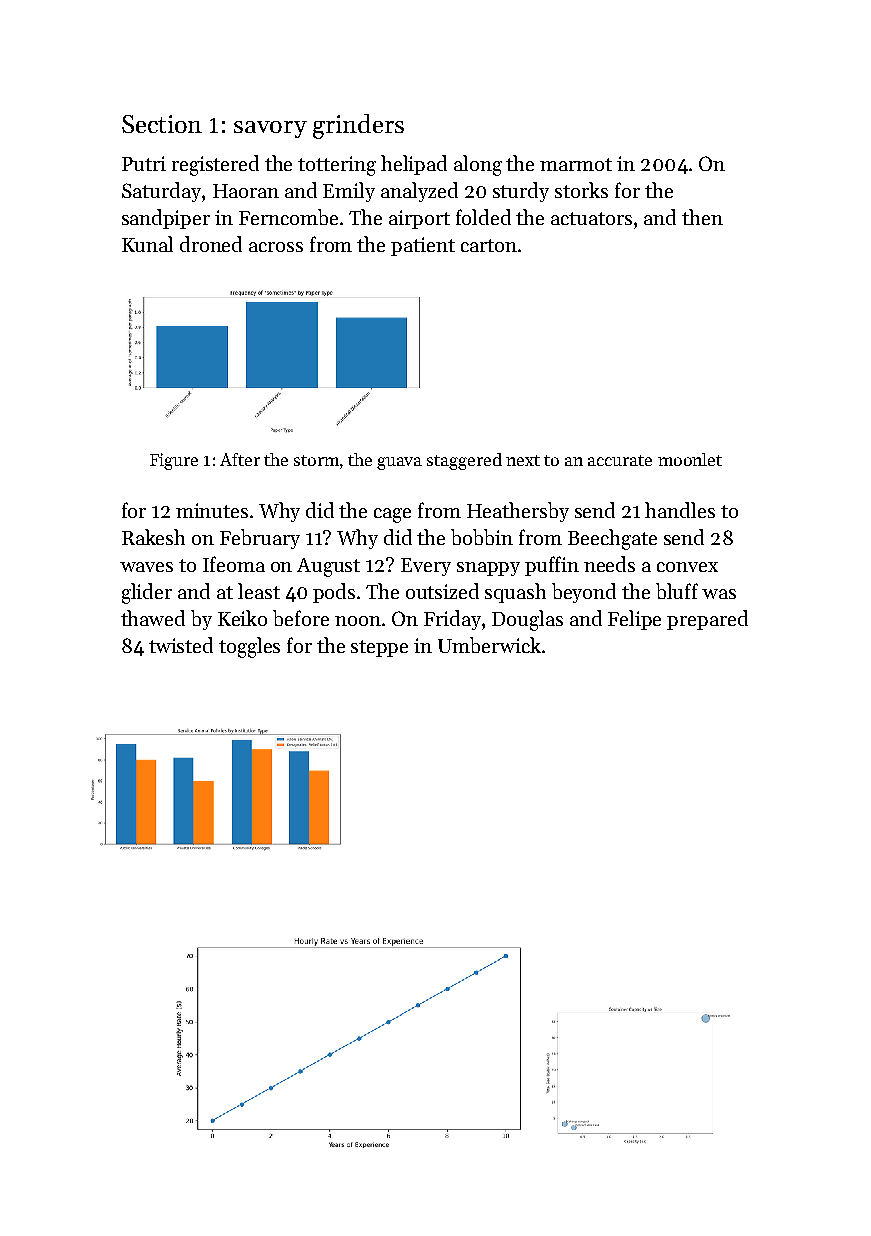 The height and width of the screenshot is (1236, 871). I want to click on prepared, so click(707, 620).
